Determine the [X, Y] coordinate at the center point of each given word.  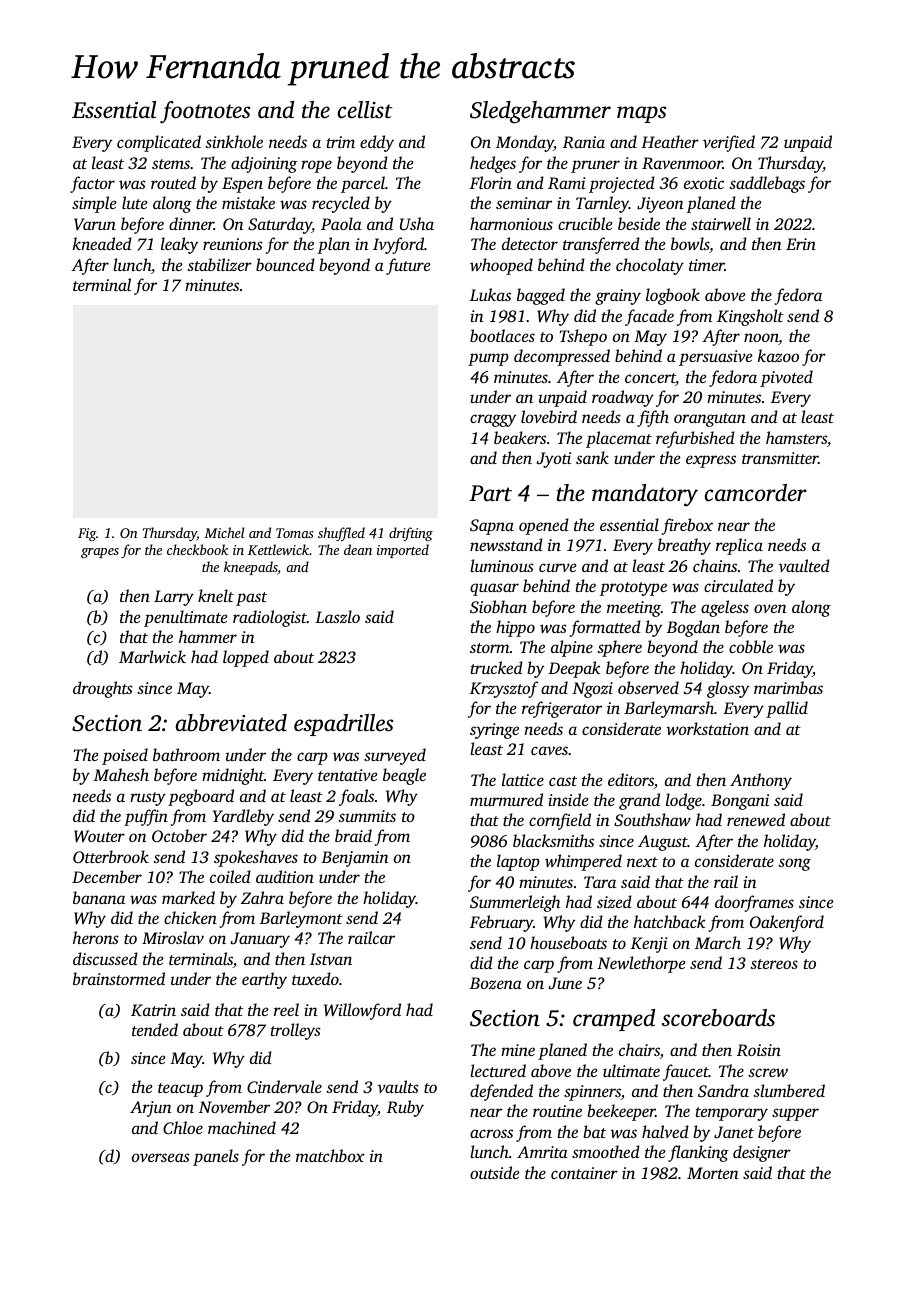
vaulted [804, 565]
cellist [365, 110]
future [408, 266]
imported [403, 551]
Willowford [362, 1011]
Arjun [151, 1109]
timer [707, 265]
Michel [224, 532]
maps [641, 114]
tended [155, 1029]
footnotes [205, 112]
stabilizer [219, 264]
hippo [515, 628]
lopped [246, 658]
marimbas [788, 687]
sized [614, 901]
